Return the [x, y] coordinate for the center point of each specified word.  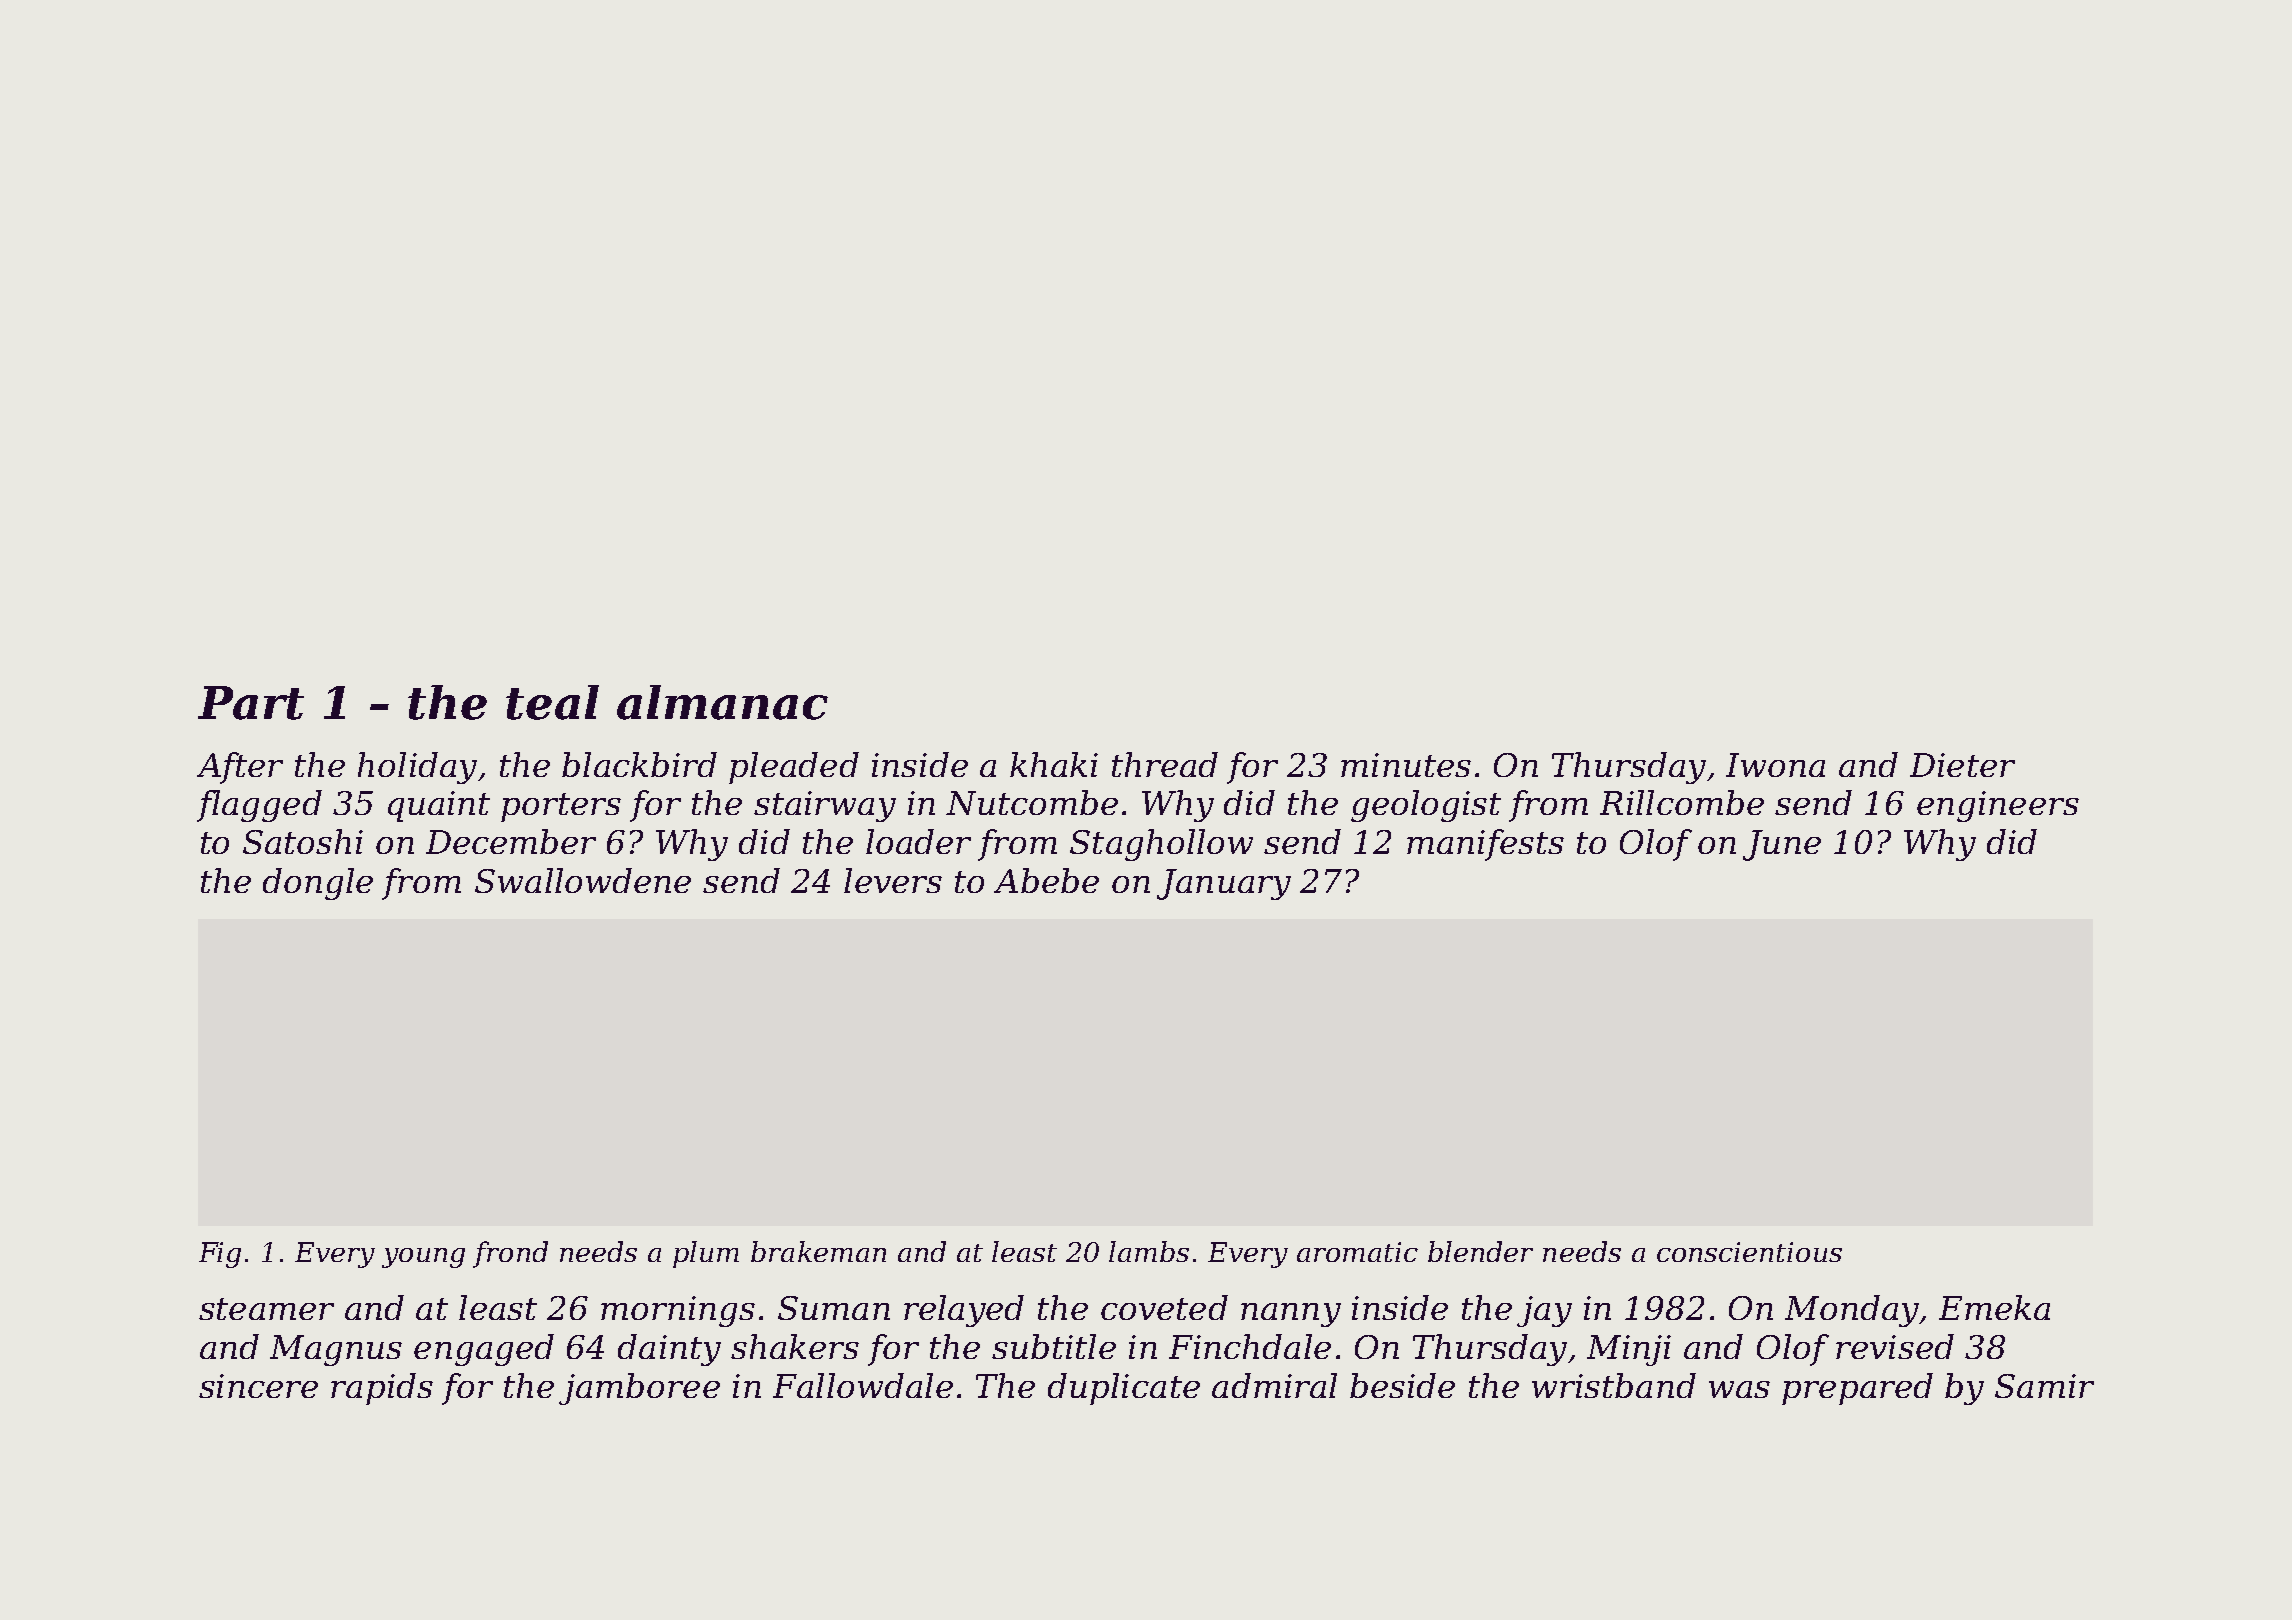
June [1782, 845]
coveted [1164, 1307]
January [1224, 884]
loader [918, 841]
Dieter [1962, 765]
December [511, 841]
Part [251, 703]
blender [1480, 1251]
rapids [382, 1389]
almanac [722, 702]
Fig [220, 1255]
